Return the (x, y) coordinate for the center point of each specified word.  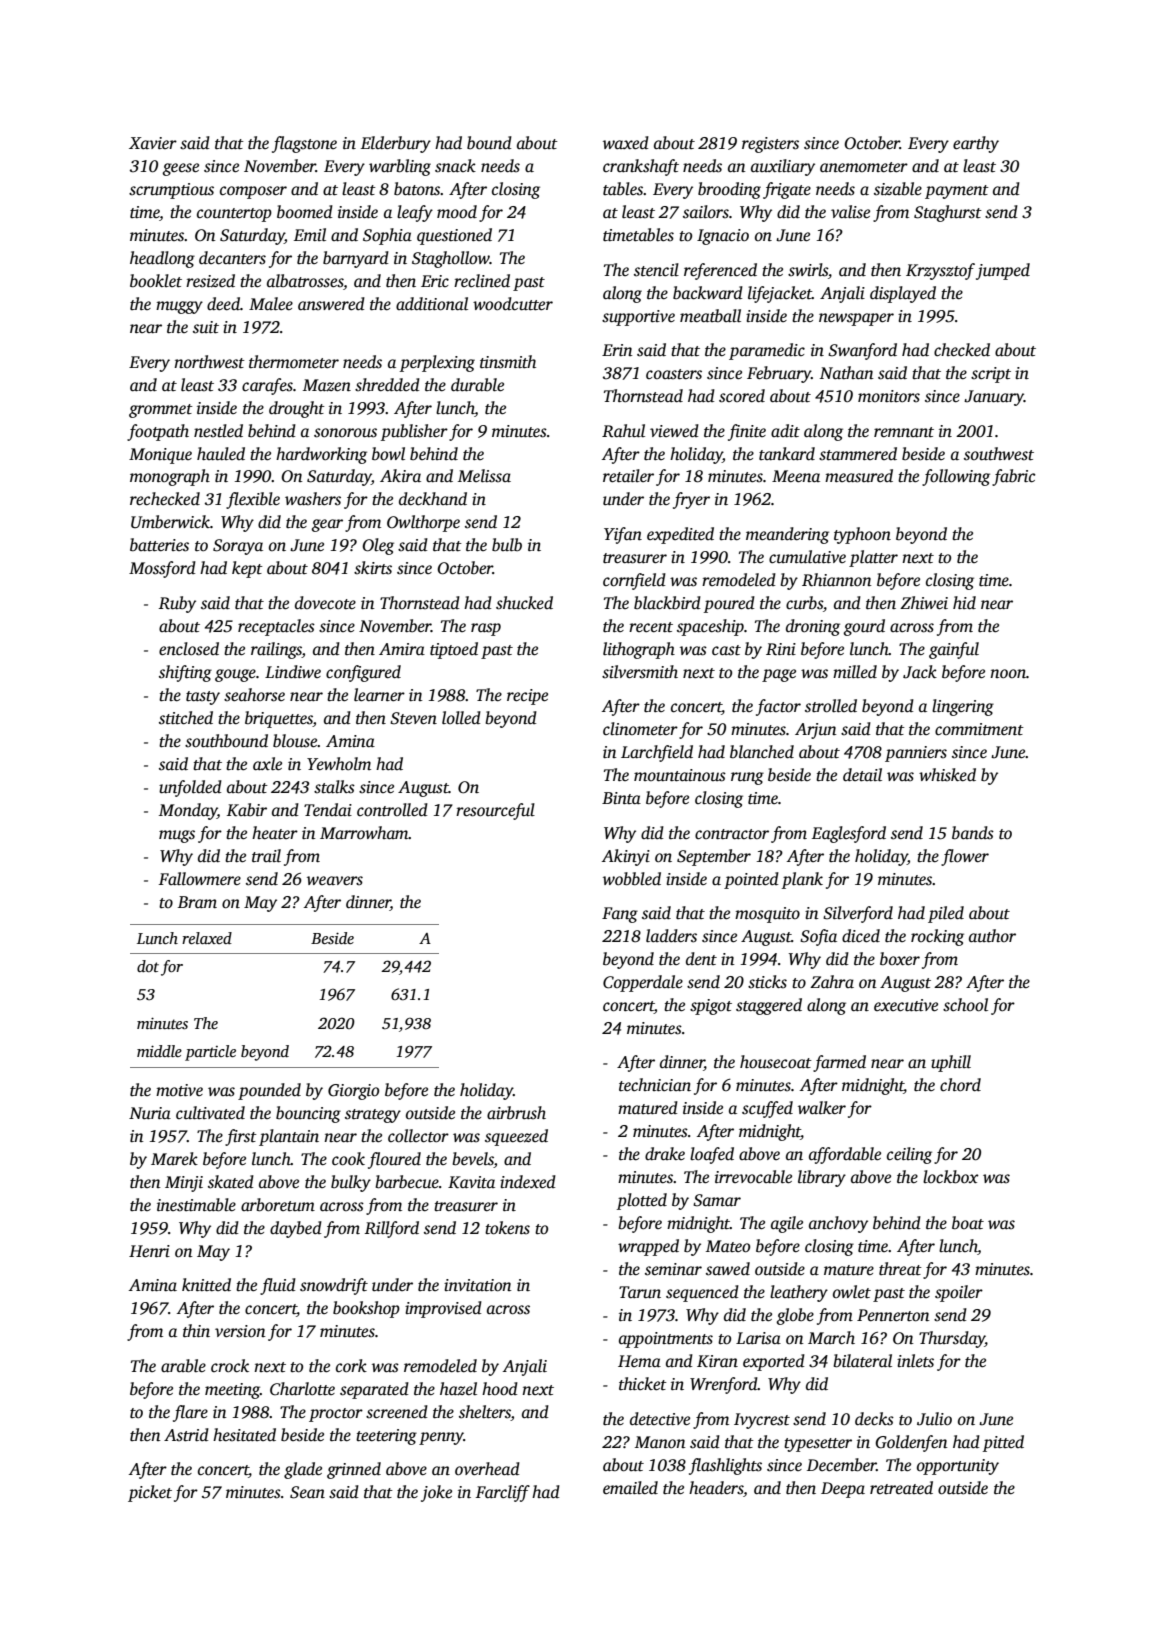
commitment (979, 729)
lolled (461, 718)
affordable (845, 1155)
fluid (278, 1286)
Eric (435, 281)
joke (436, 1493)
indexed (528, 1182)
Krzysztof (940, 271)
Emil (310, 234)
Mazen (327, 385)
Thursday (952, 1339)
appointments (666, 1340)
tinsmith (508, 362)
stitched (186, 718)
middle (159, 1051)
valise (850, 212)
